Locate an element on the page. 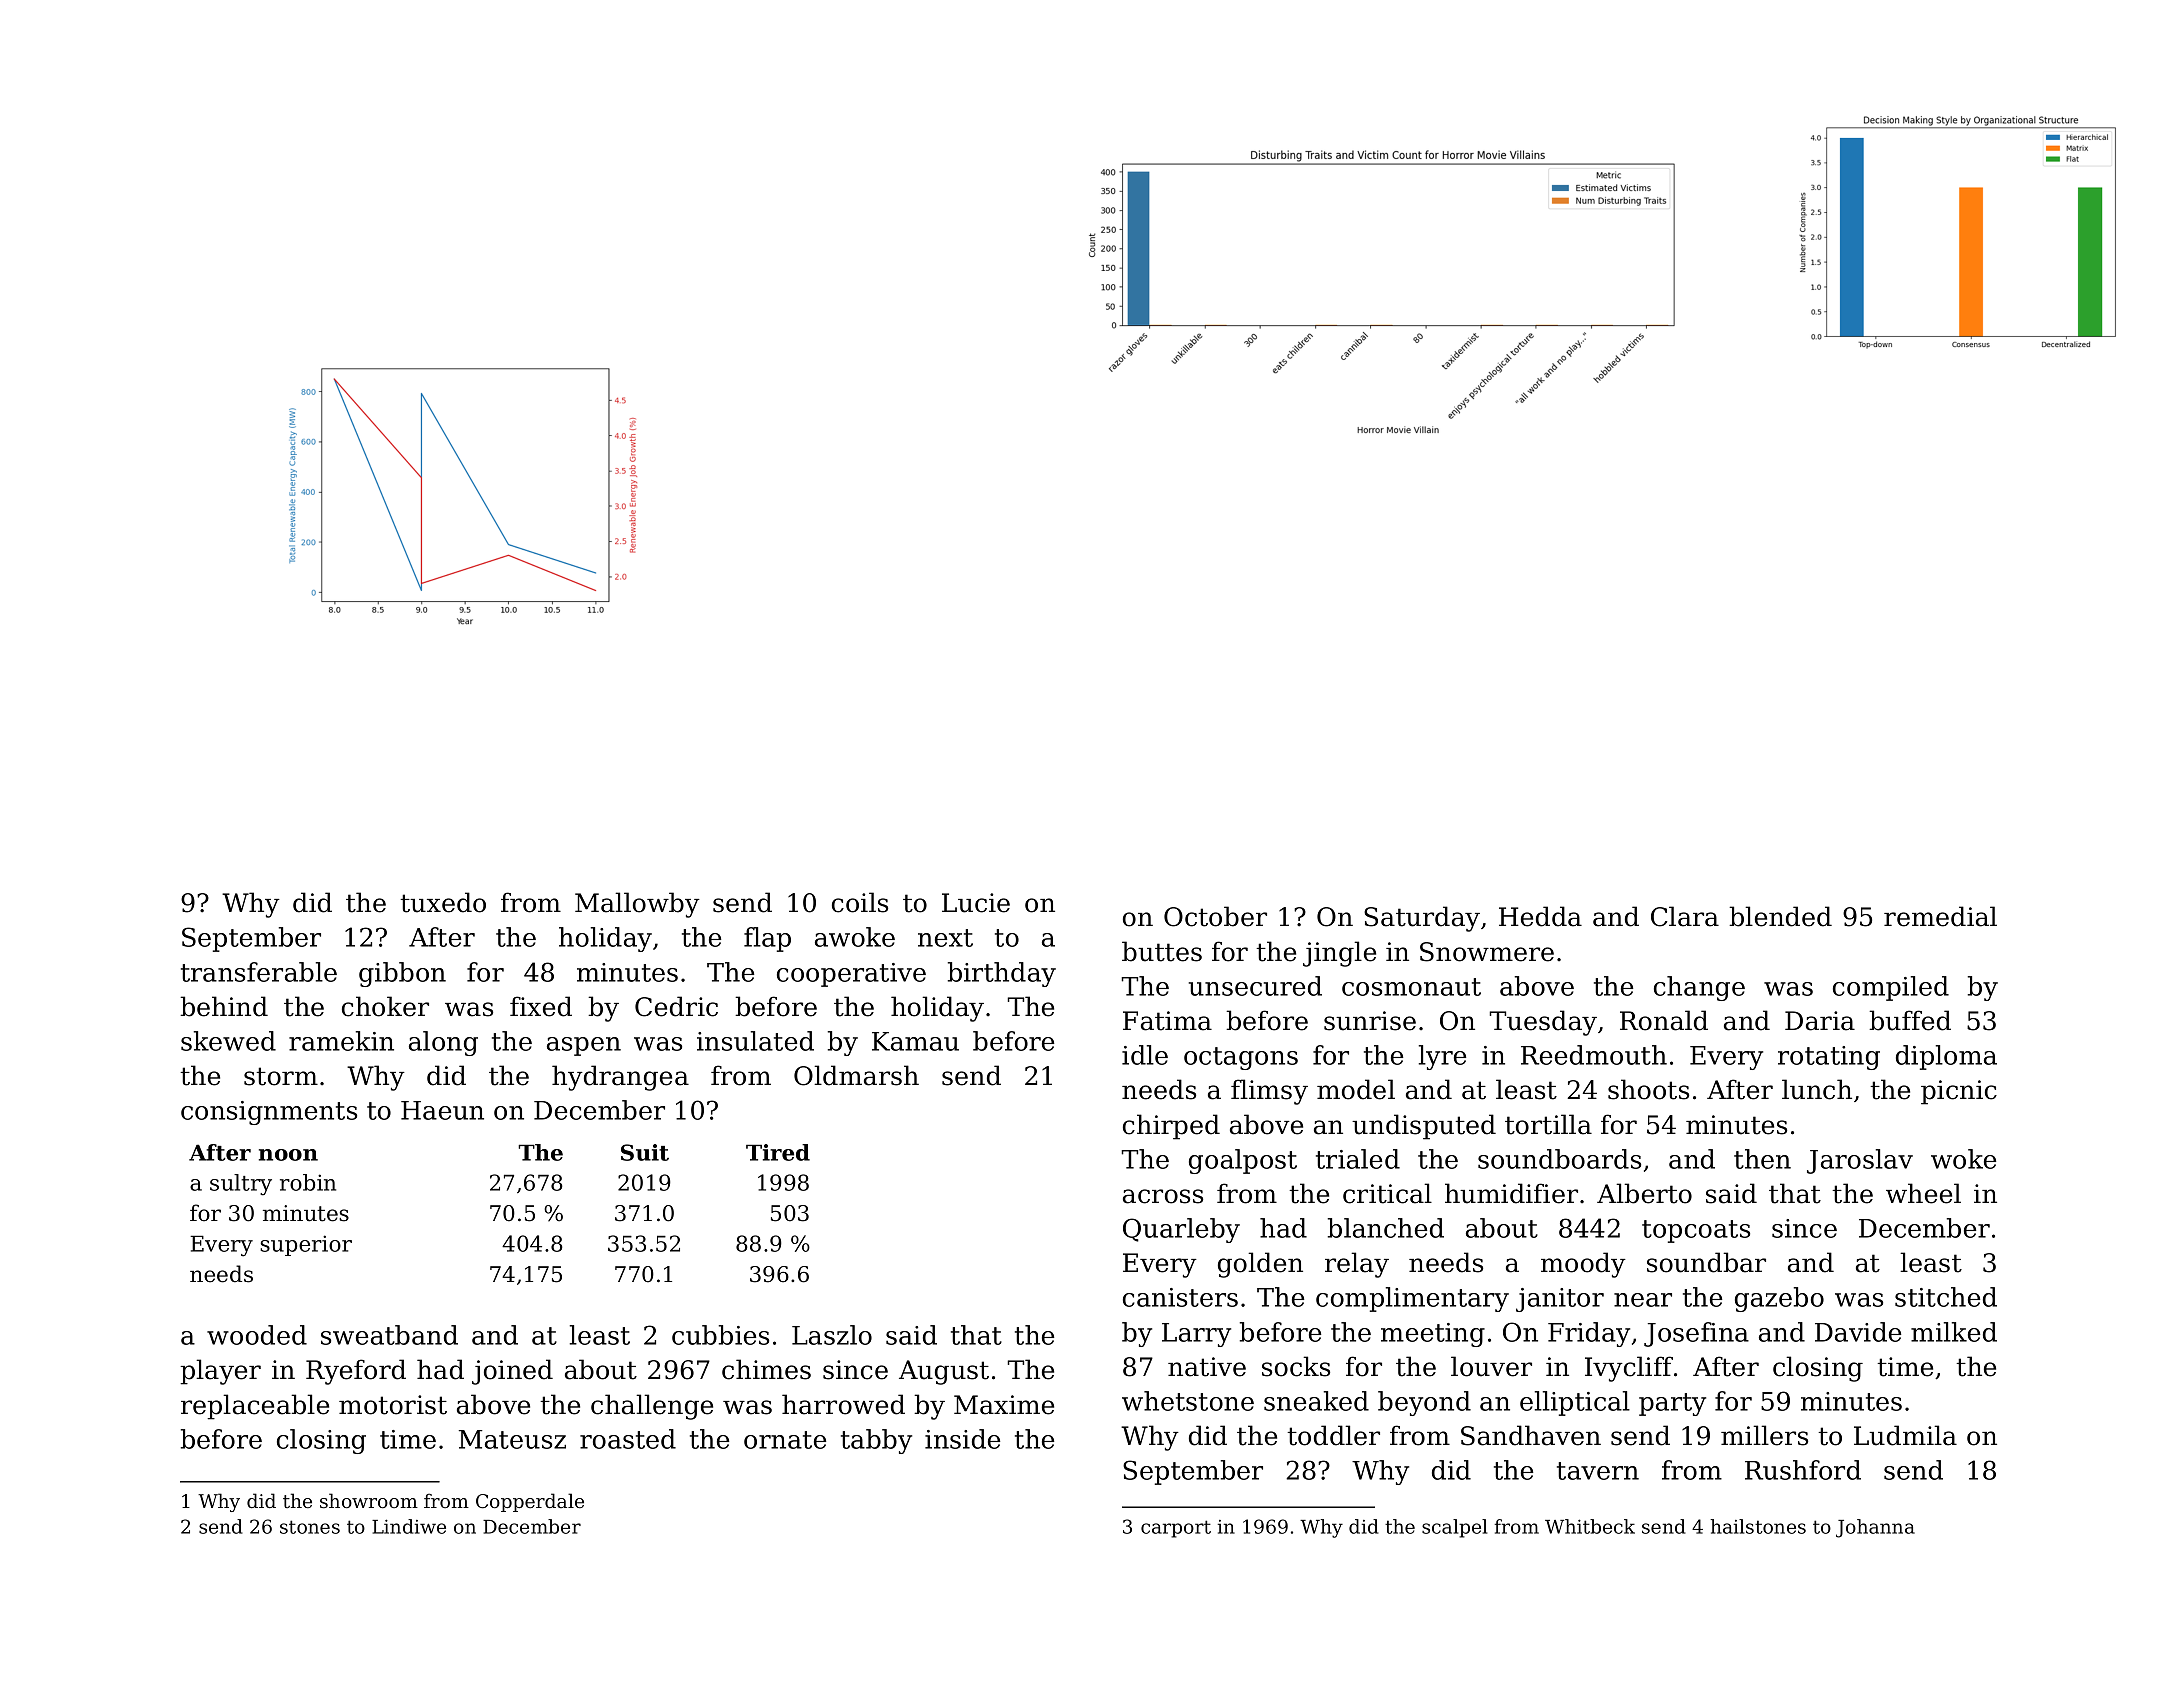 The image size is (2178, 1683). octagons is located at coordinates (1241, 1058).
